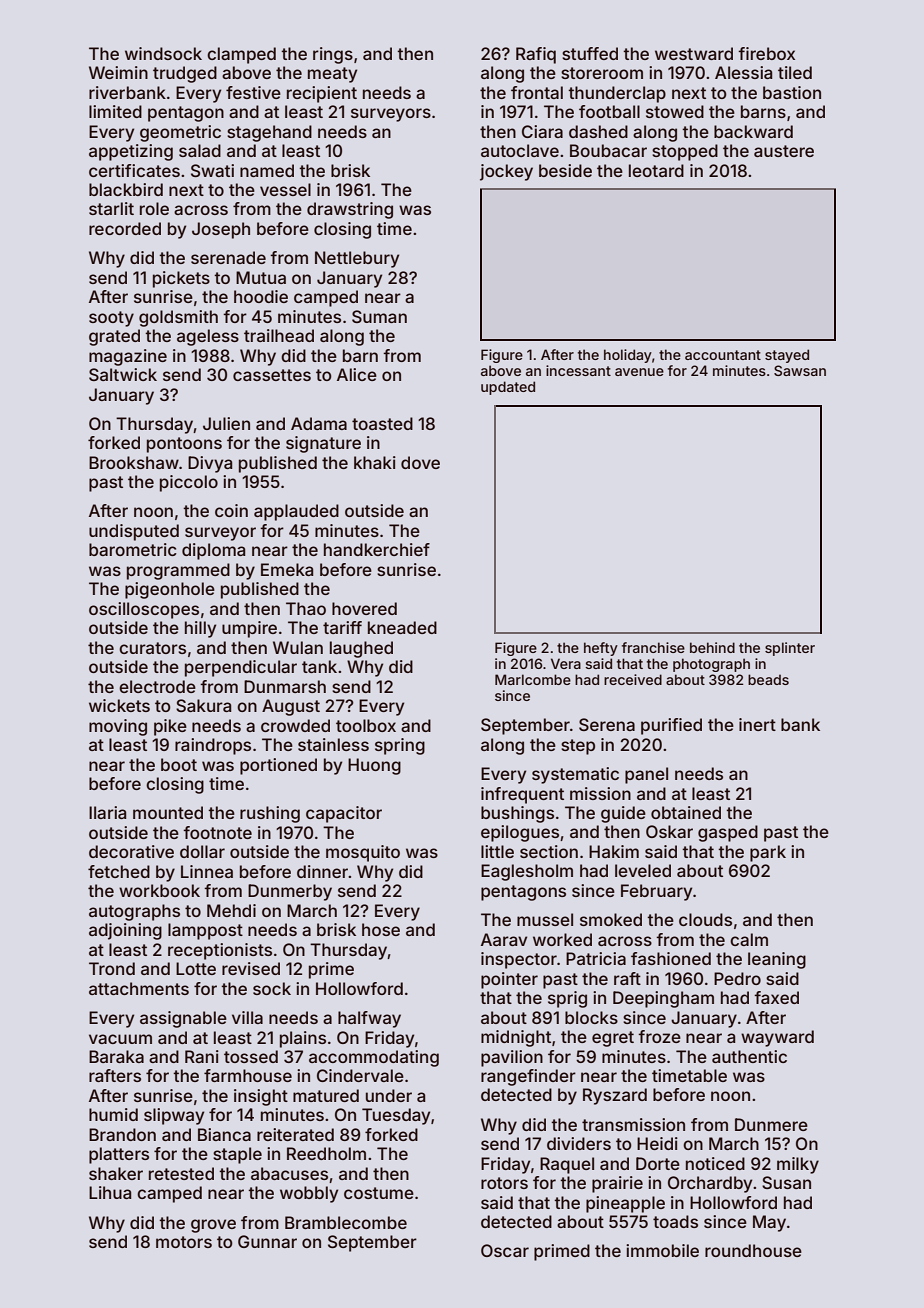 Image resolution: width=924 pixels, height=1308 pixels. I want to click on halfway, so click(369, 1019).
